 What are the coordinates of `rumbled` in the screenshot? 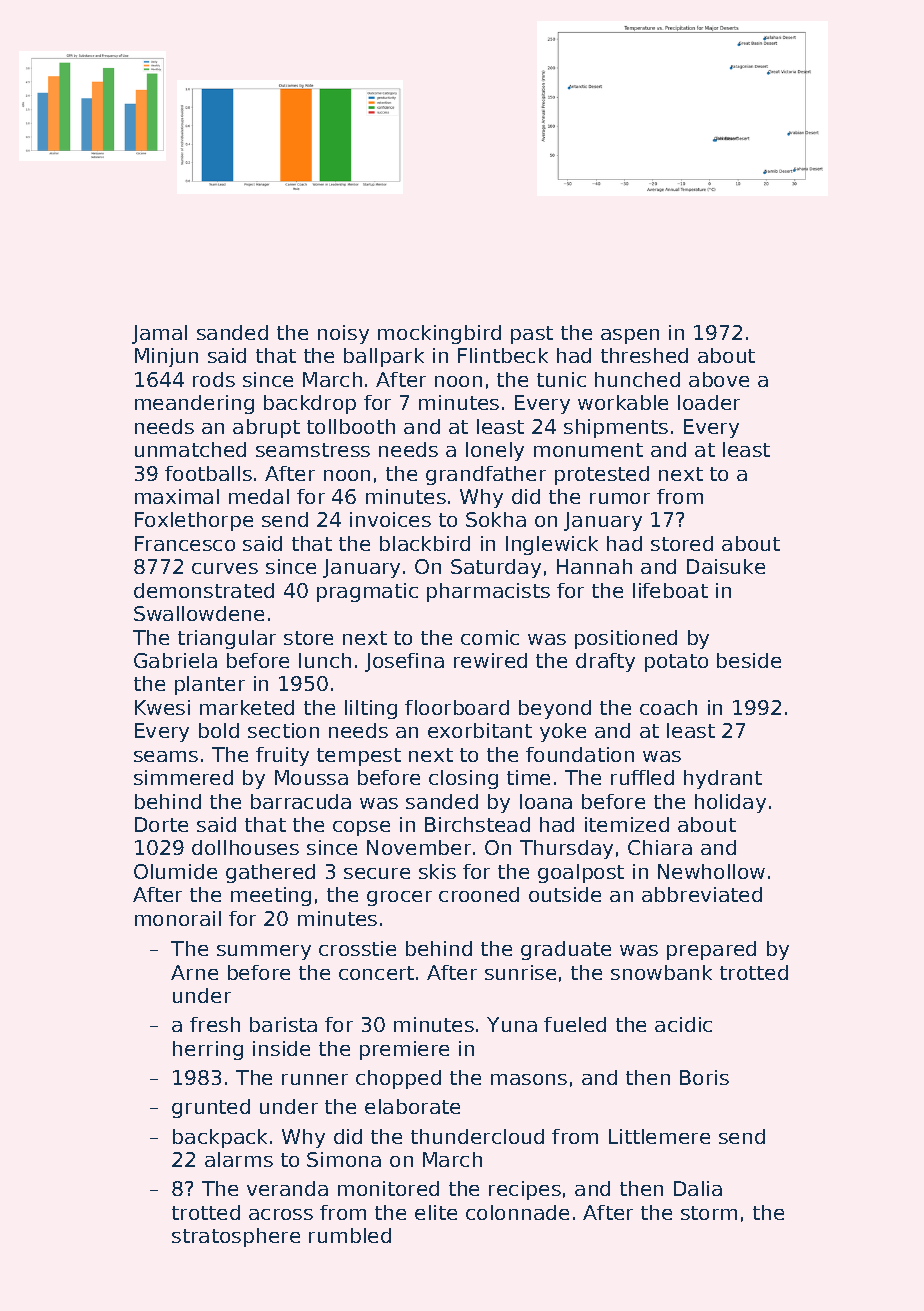 It's located at (350, 1235).
